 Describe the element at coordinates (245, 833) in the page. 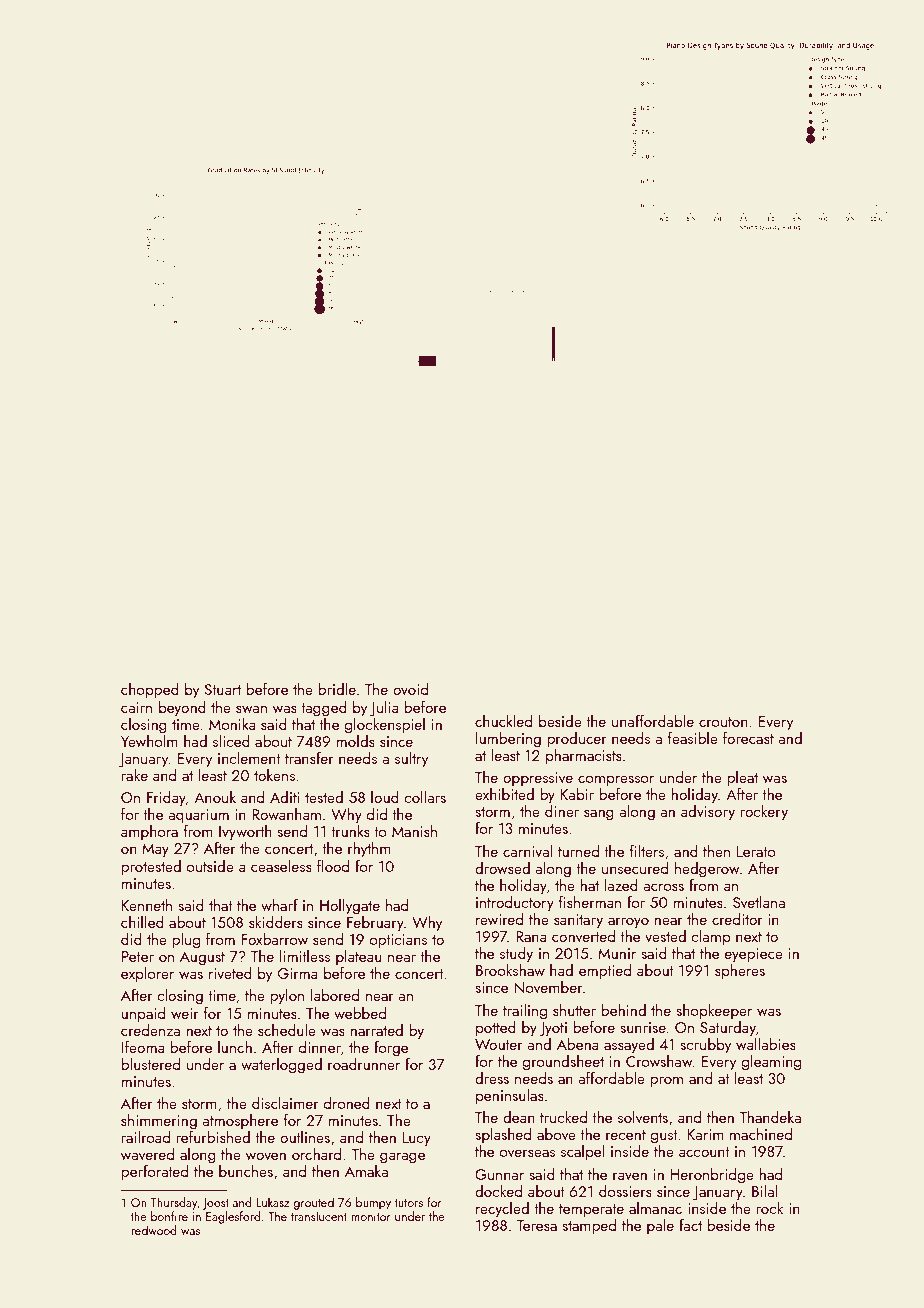

I see `Ivyworth` at that location.
